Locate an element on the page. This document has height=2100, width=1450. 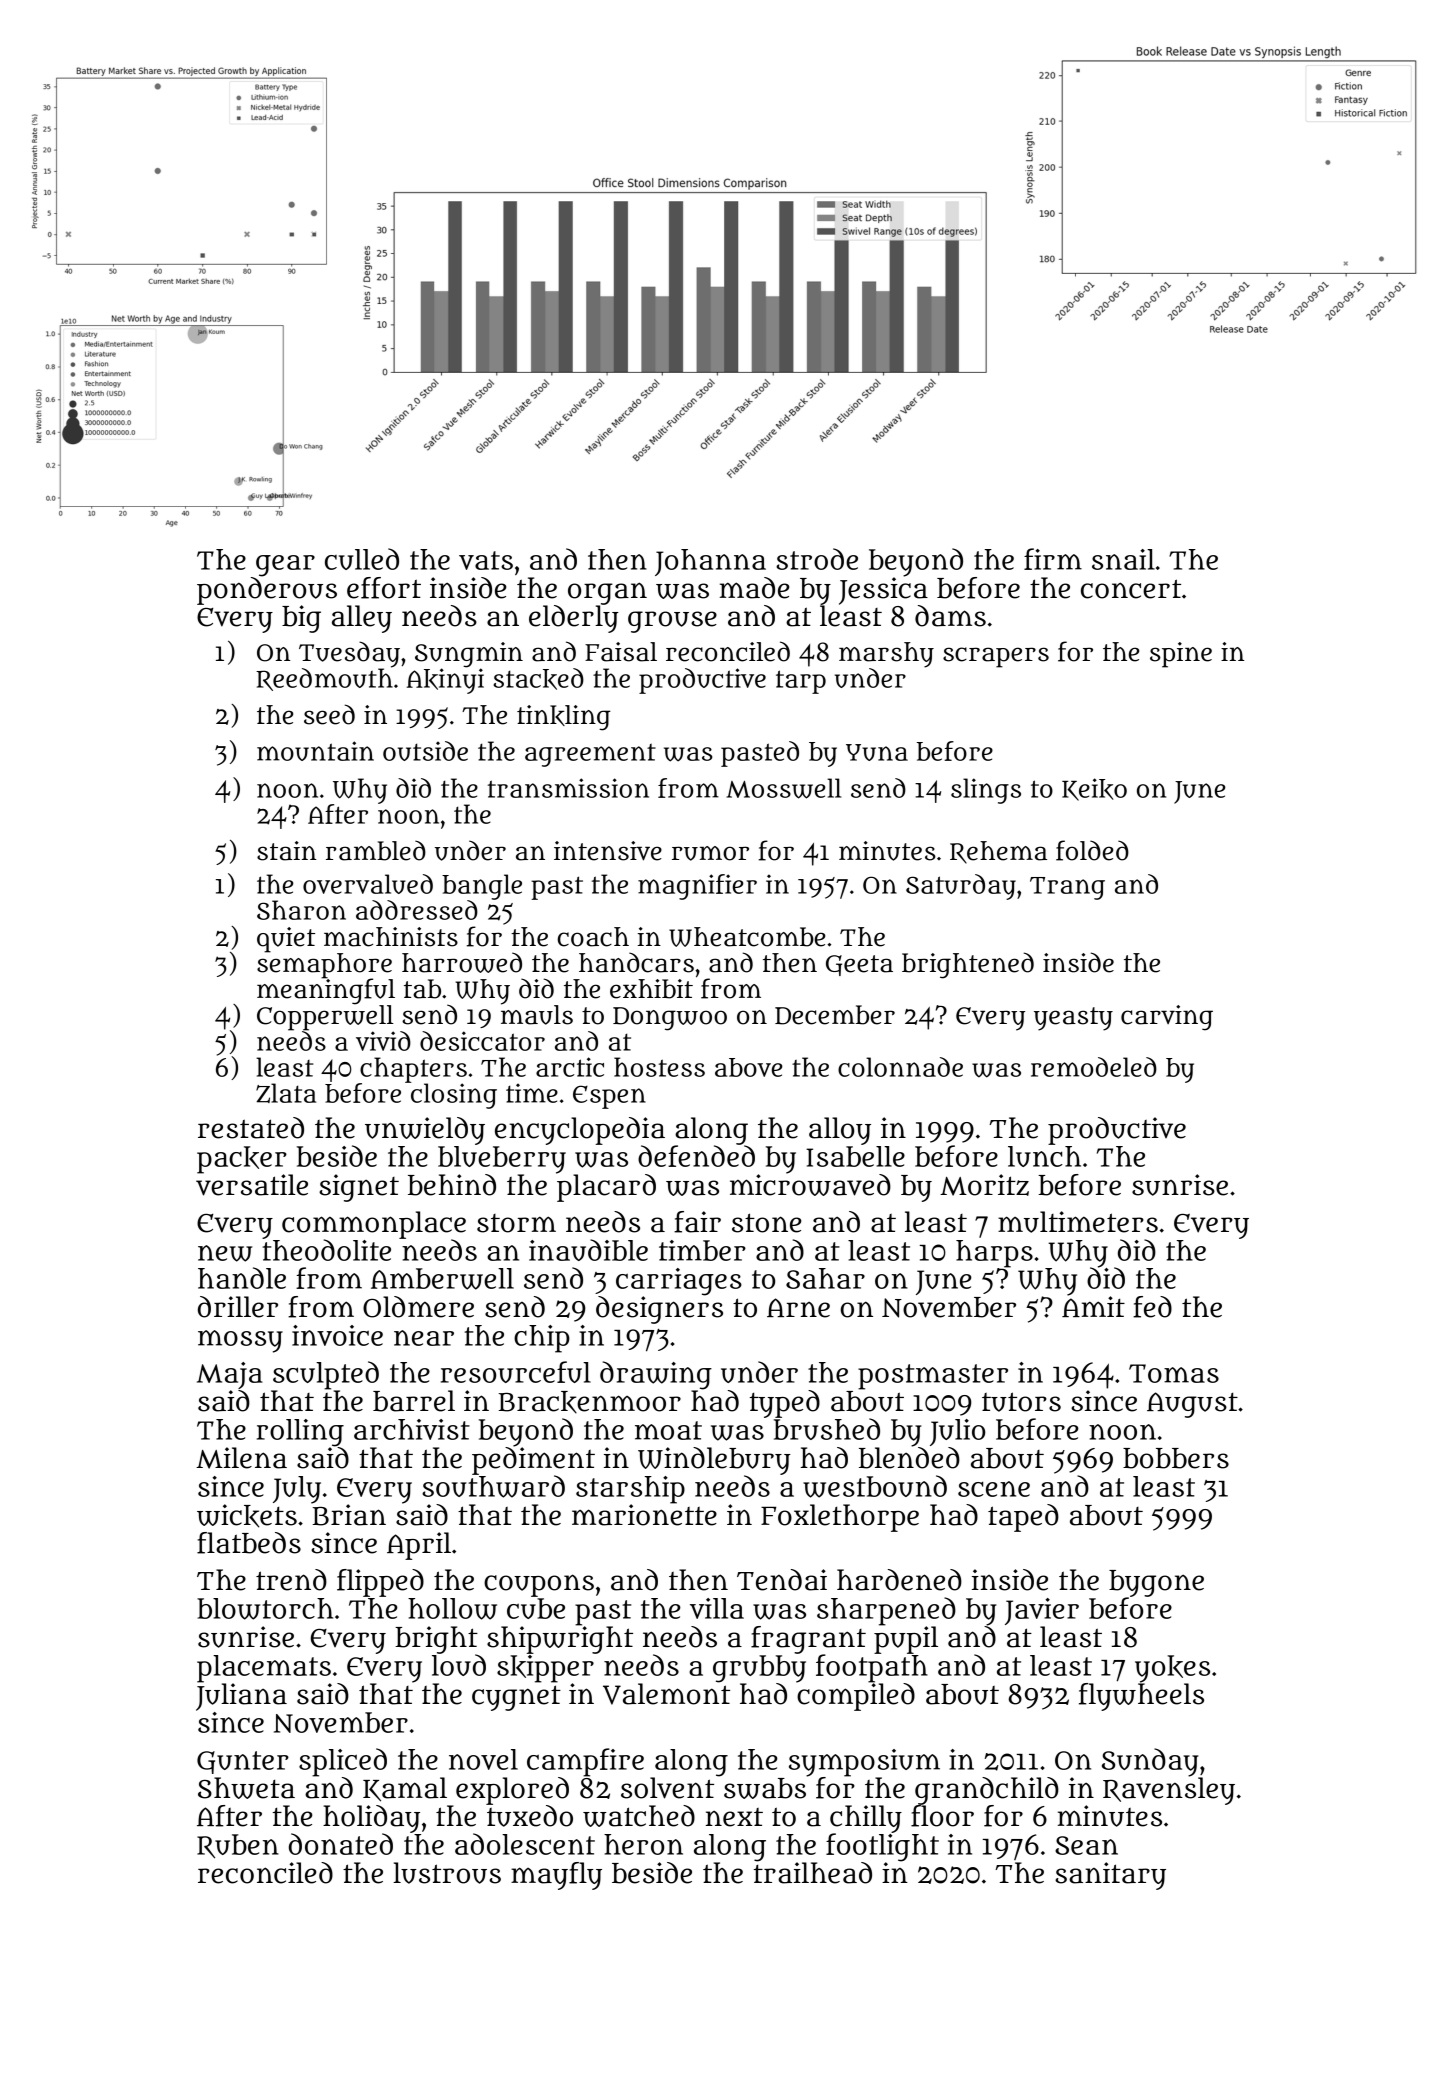
carving is located at coordinates (1167, 1018).
